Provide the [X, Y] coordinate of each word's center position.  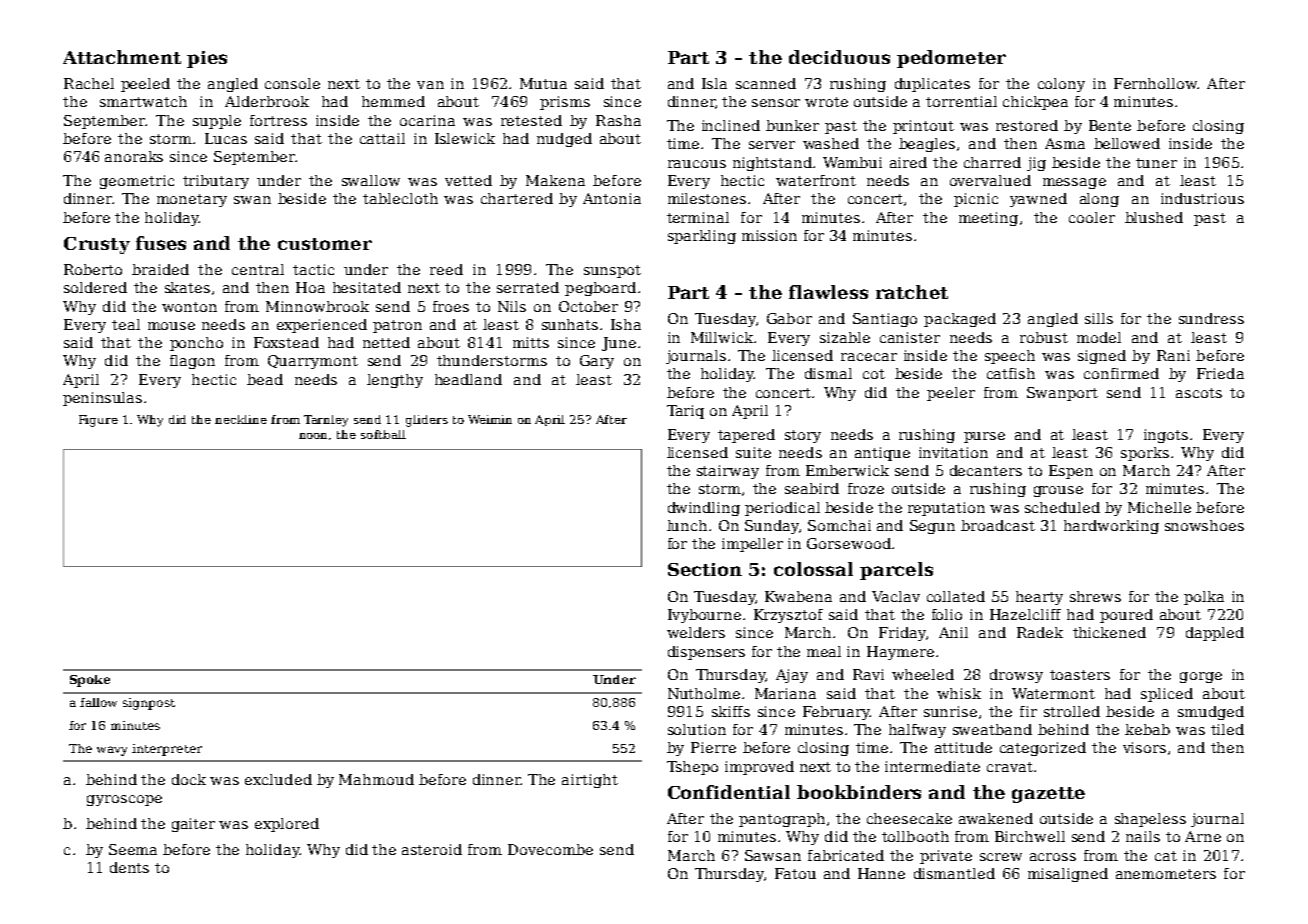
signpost [149, 704]
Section [705, 569]
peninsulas [102, 399]
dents [129, 867]
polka [1204, 598]
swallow [371, 180]
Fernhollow [1155, 83]
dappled [1215, 634]
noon [313, 436]
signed [1102, 357]
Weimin [490, 419]
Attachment [122, 57]
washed [831, 143]
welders [696, 632]
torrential [961, 101]
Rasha [618, 120]
